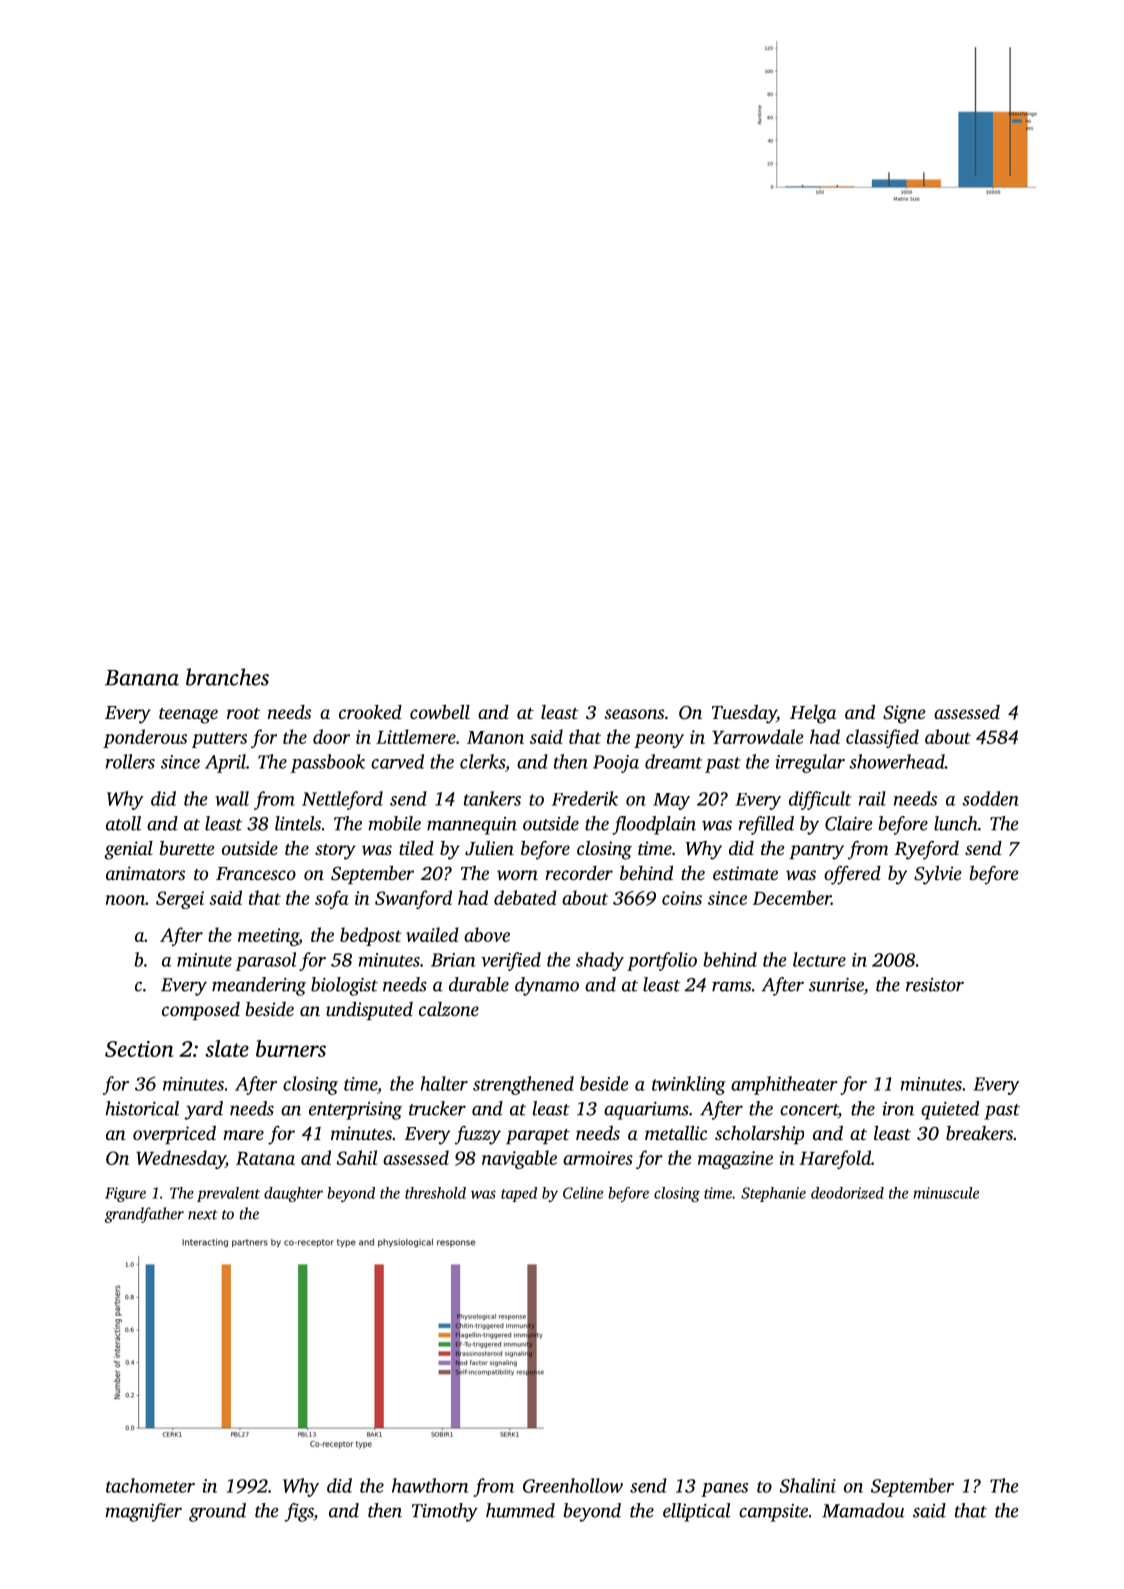 The height and width of the screenshot is (1589, 1124). What do you see at coordinates (489, 848) in the screenshot?
I see `Julien` at bounding box center [489, 848].
